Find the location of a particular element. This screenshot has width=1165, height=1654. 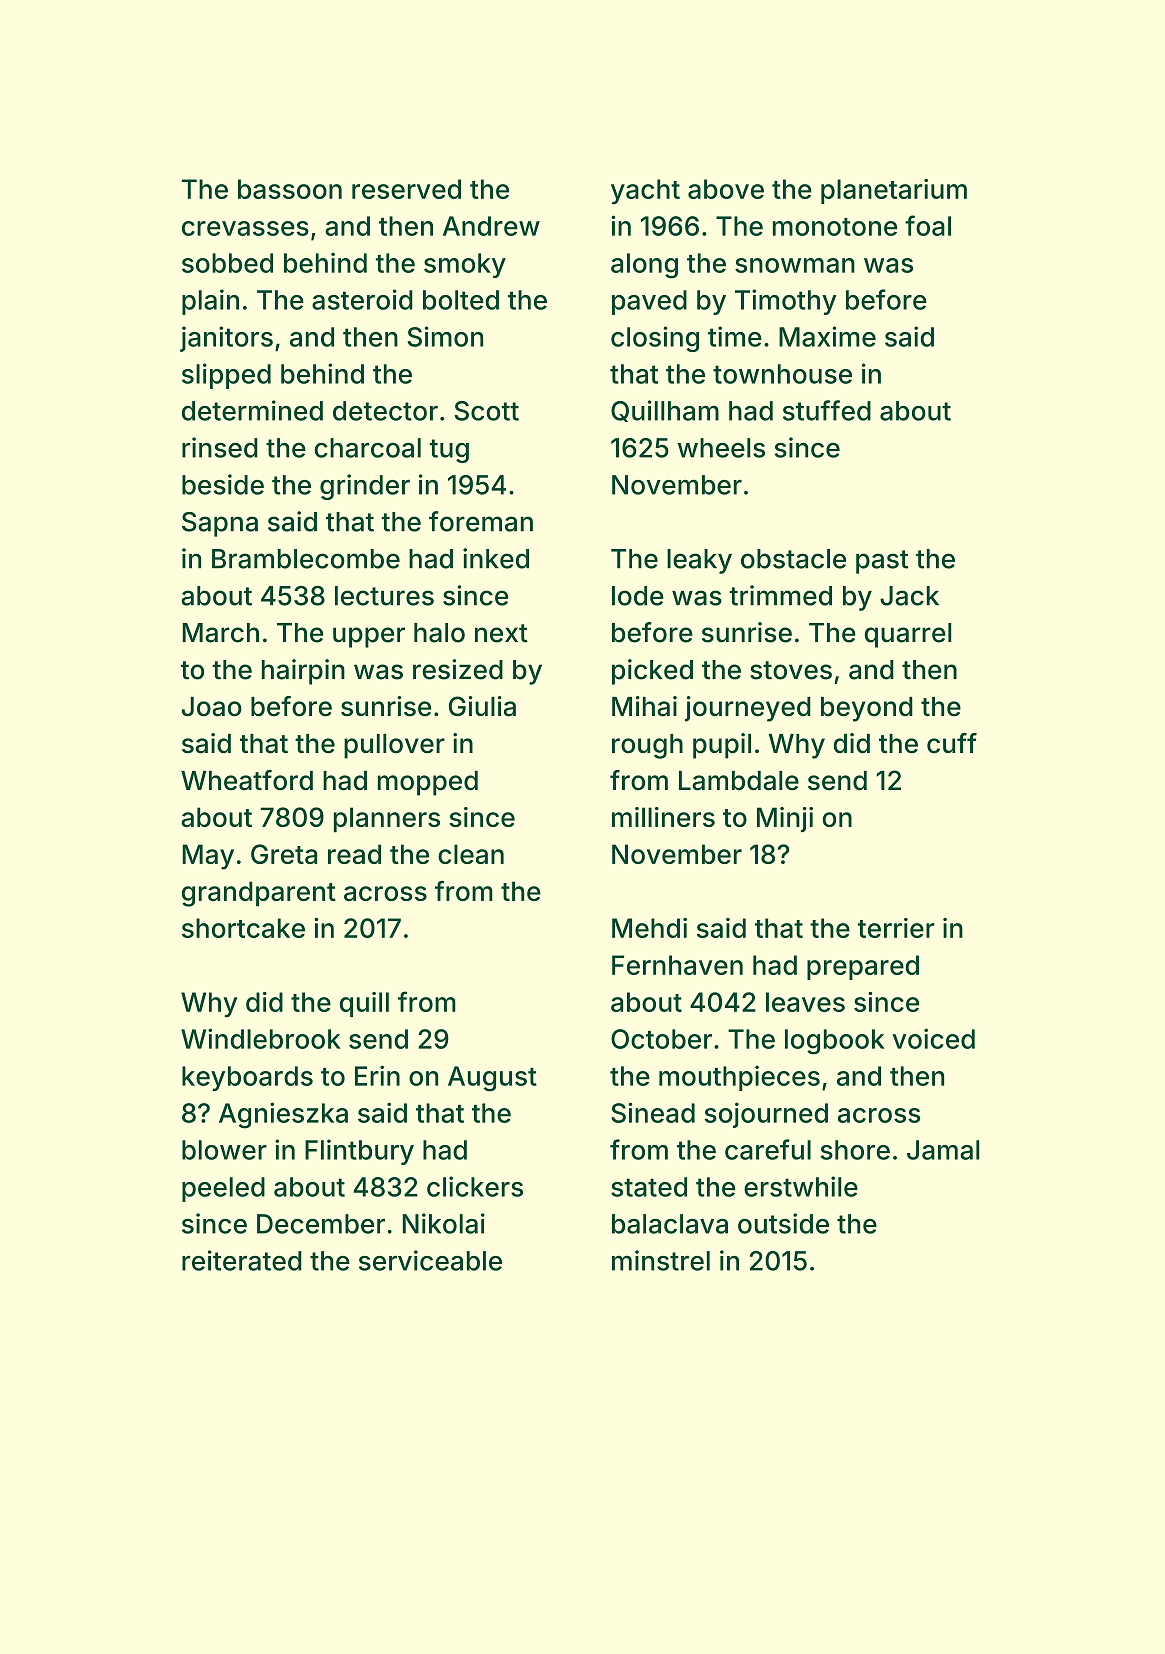

blower is located at coordinates (224, 1150).
